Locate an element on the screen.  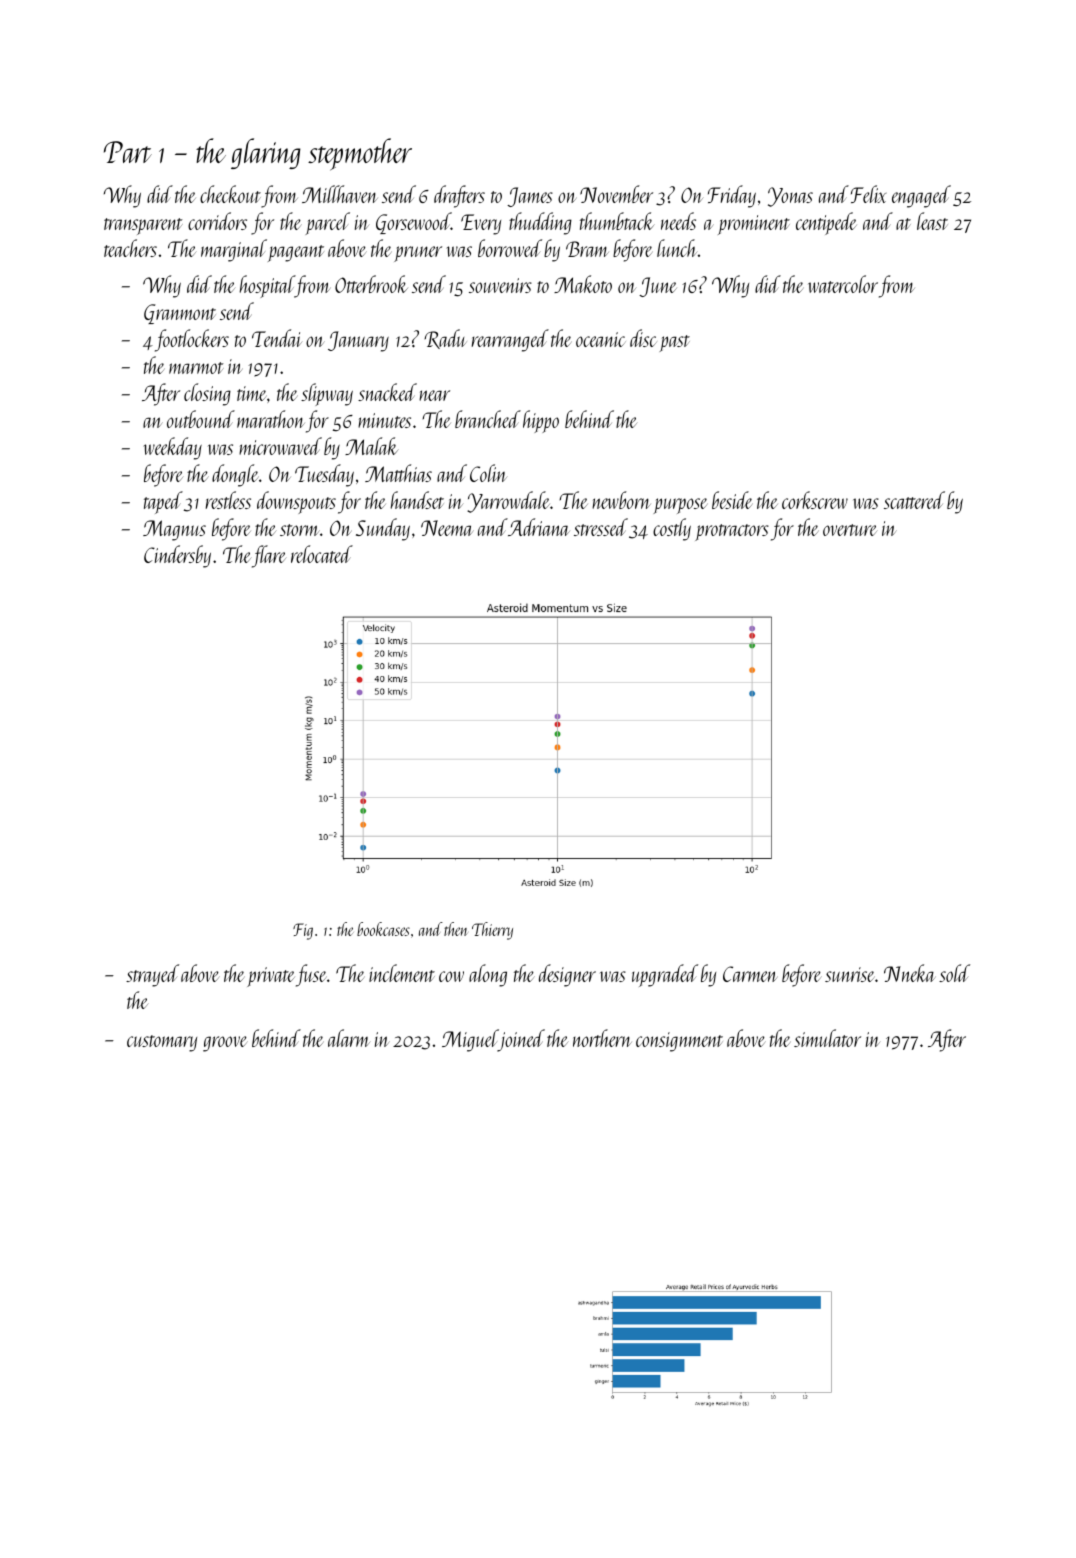
Part is located at coordinates (128, 152).
